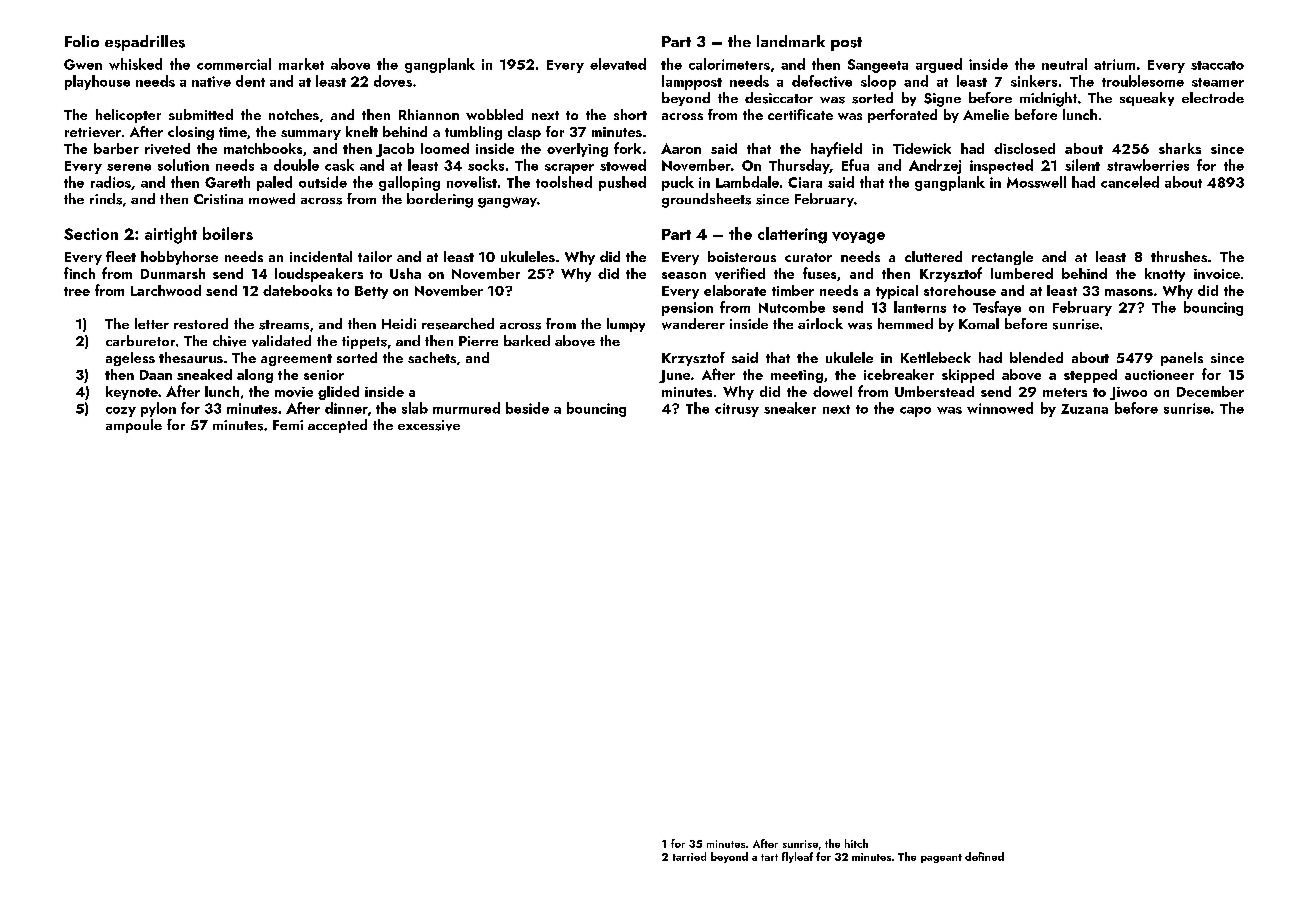 The height and width of the image is (924, 1308). Describe the element at coordinates (569, 169) in the image. I see `scraper` at that location.
